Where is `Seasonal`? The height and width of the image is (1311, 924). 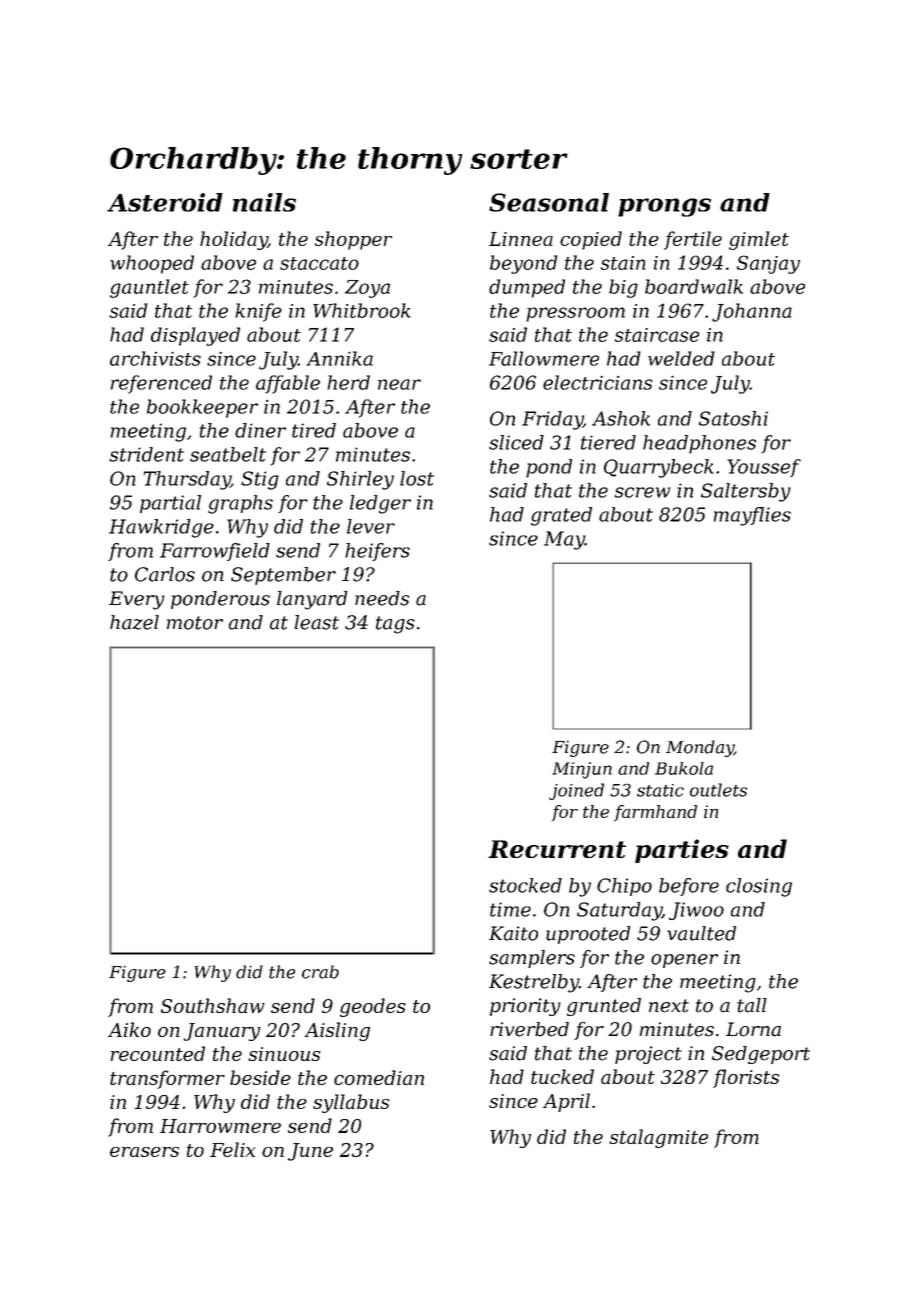 Seasonal is located at coordinates (549, 202).
